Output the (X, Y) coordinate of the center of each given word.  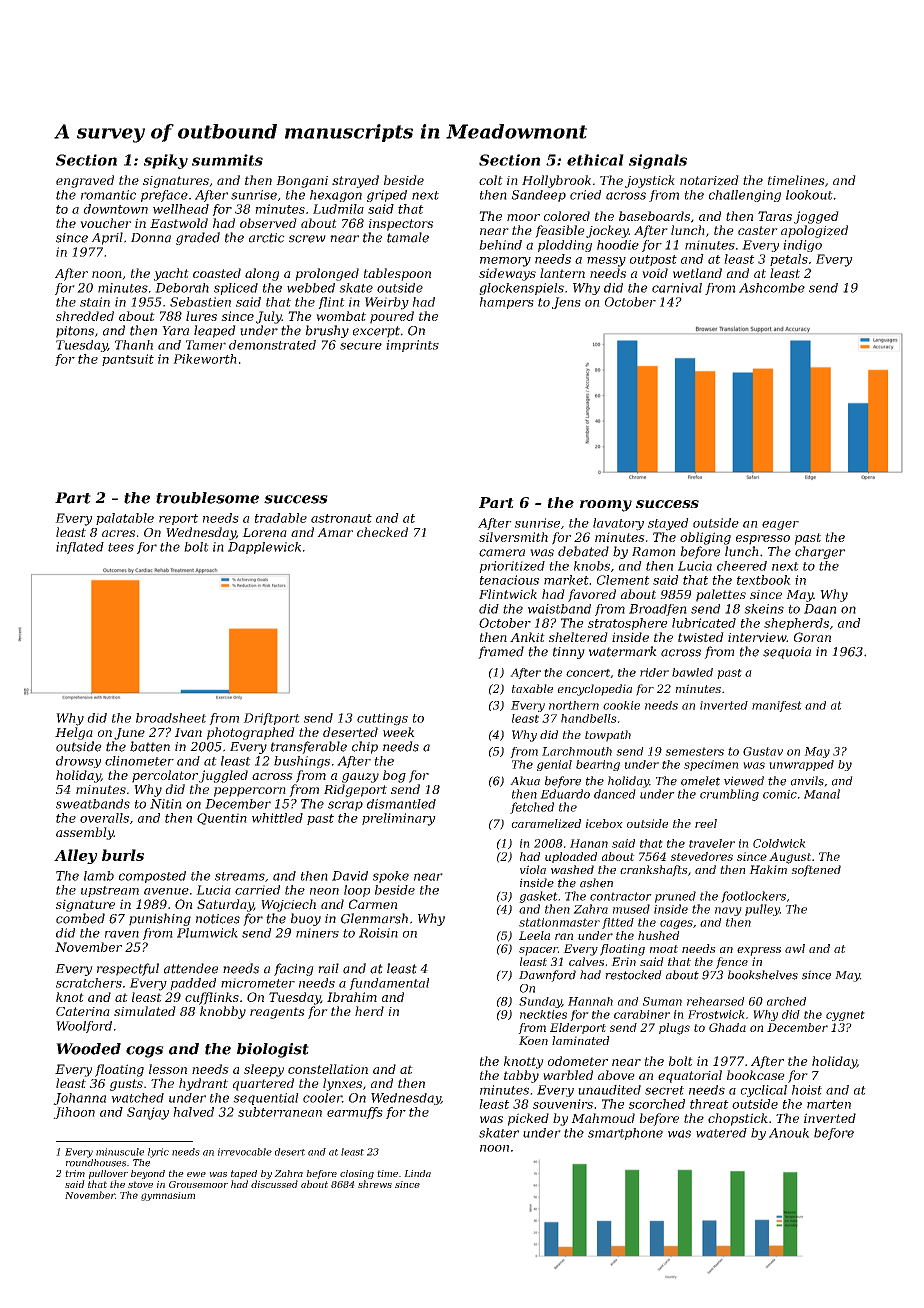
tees (121, 547)
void (655, 273)
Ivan (188, 732)
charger (820, 552)
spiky (166, 161)
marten (829, 1104)
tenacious (509, 580)
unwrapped (801, 765)
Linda (417, 1173)
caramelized (546, 823)
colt (491, 180)
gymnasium (168, 1196)
